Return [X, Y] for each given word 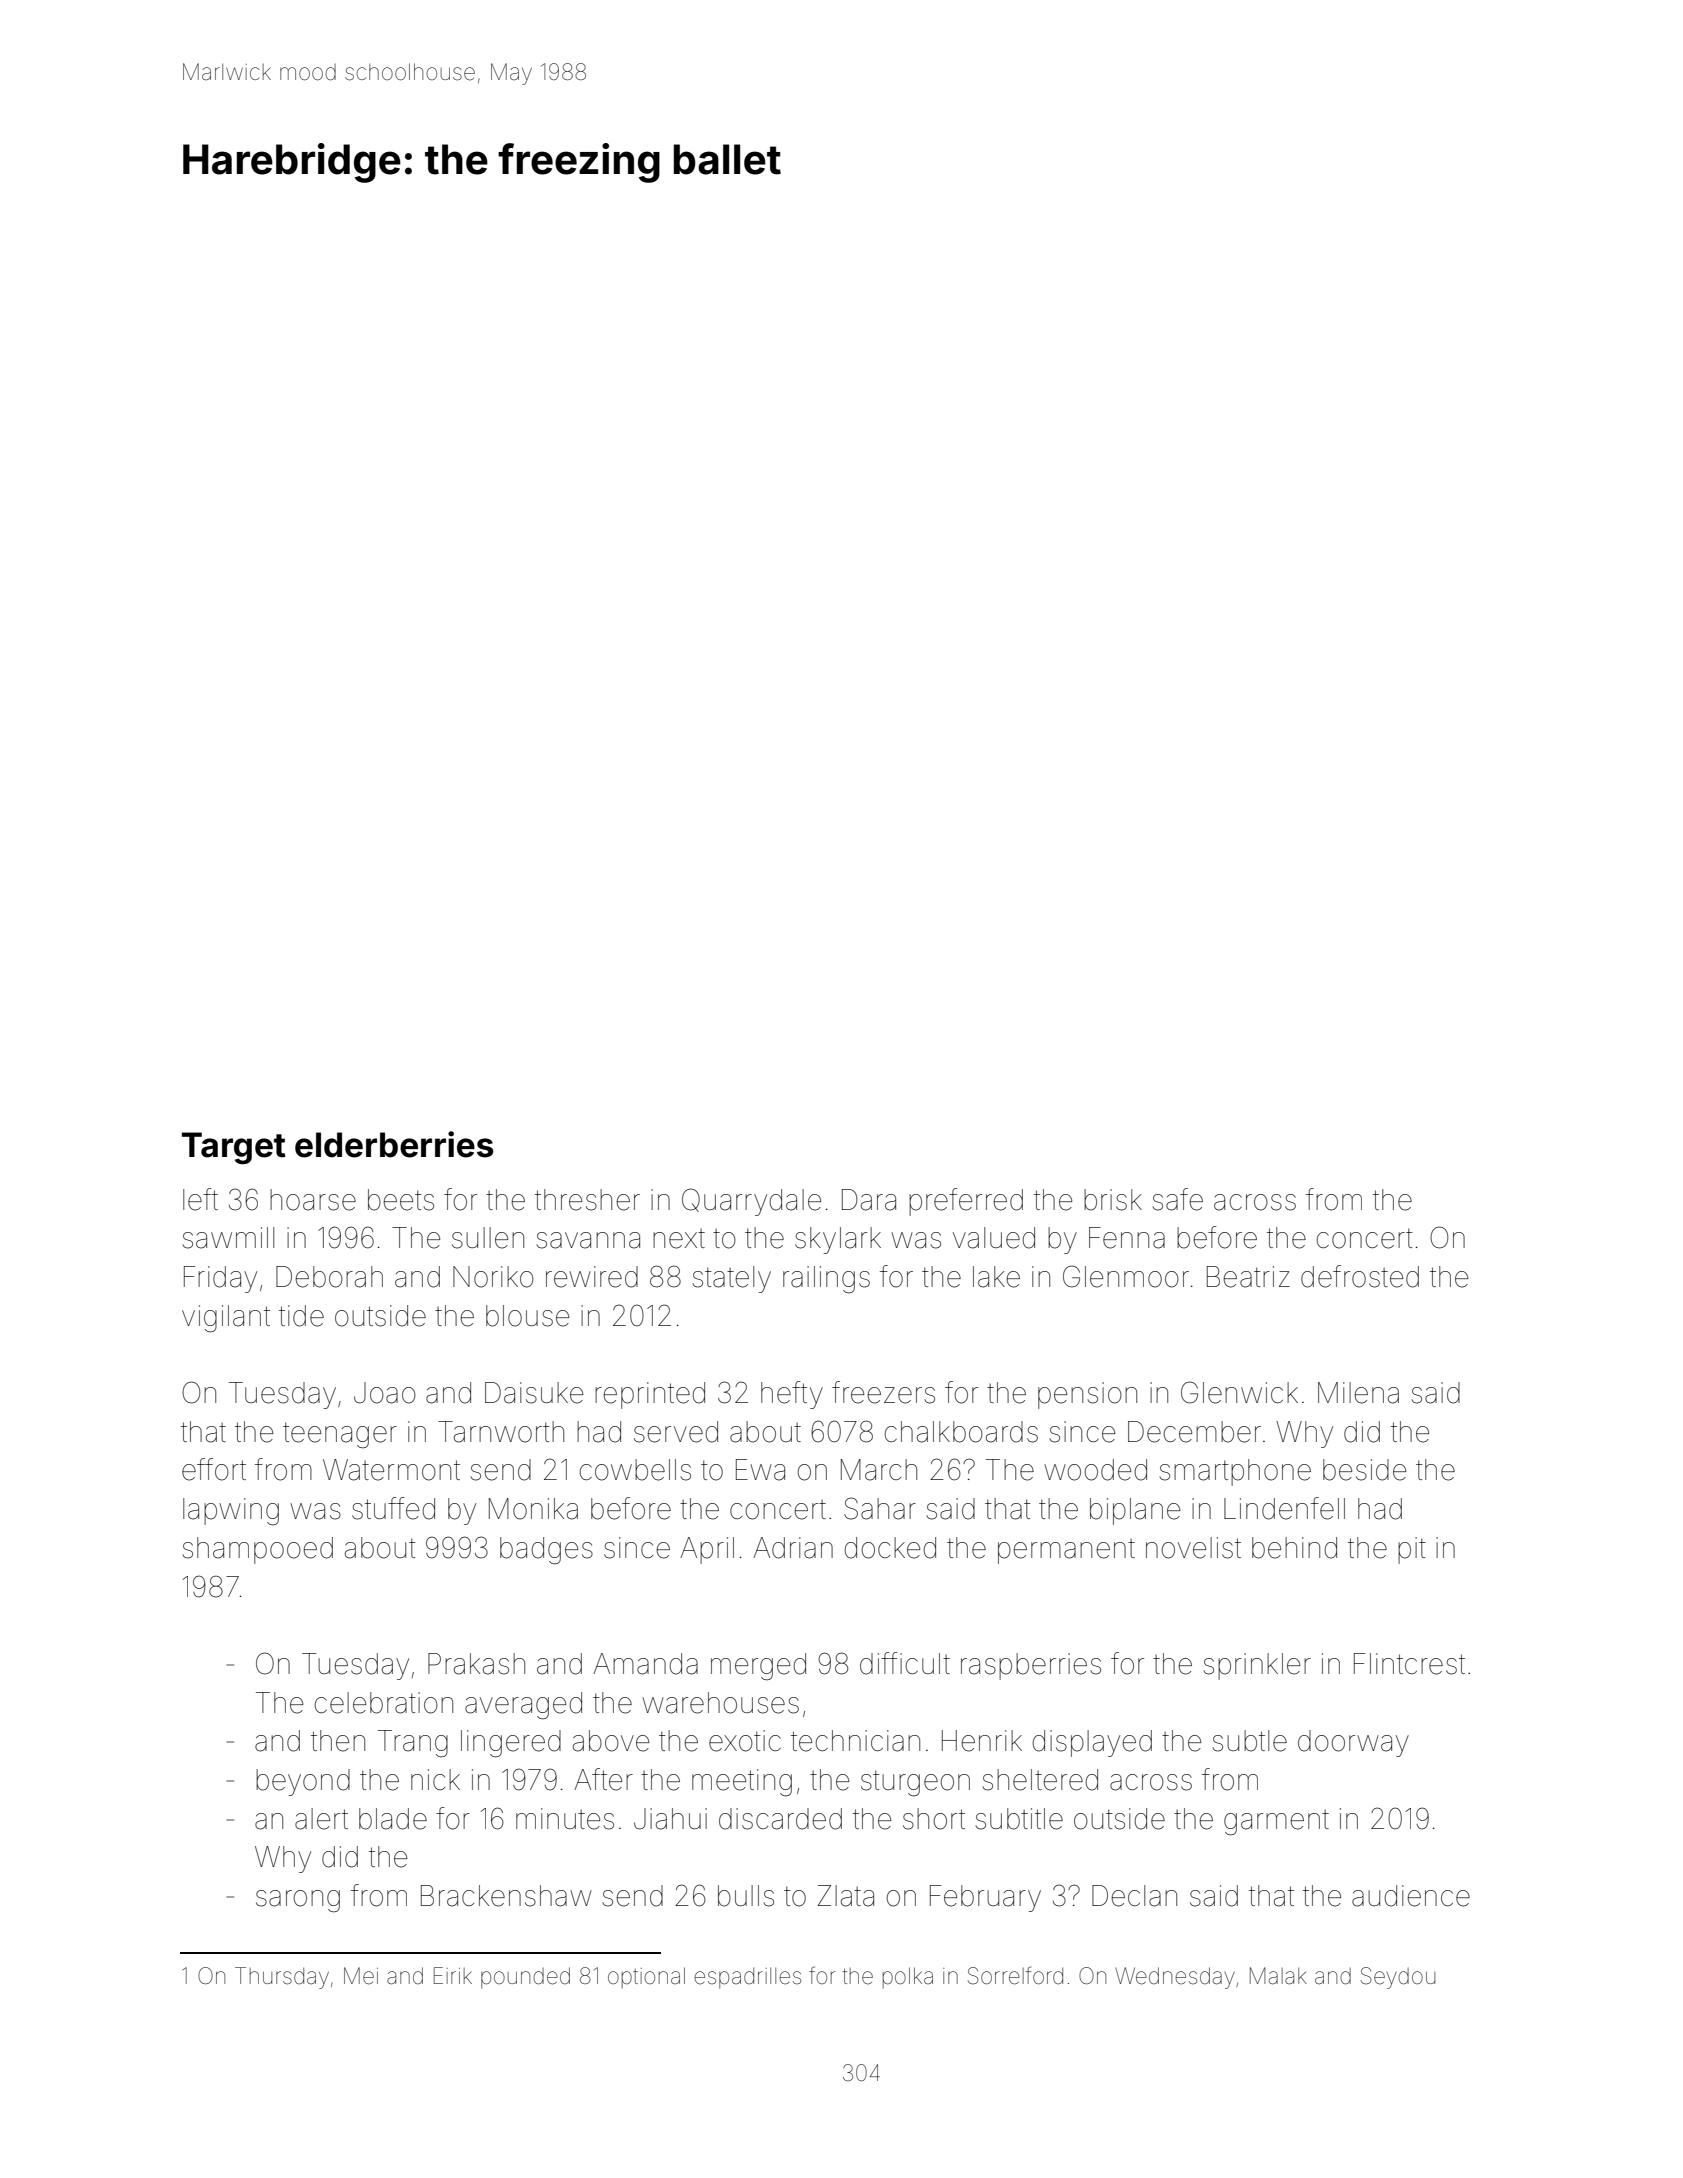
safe [1177, 1199]
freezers [883, 1392]
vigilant [226, 1318]
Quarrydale [751, 1202]
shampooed [257, 1550]
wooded [1095, 1470]
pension [1087, 1395]
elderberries [394, 1144]
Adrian [793, 1548]
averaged [523, 1705]
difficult [905, 1663]
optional [646, 1977]
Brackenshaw [506, 1896]
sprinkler [1257, 1666]
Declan [1134, 1896]
